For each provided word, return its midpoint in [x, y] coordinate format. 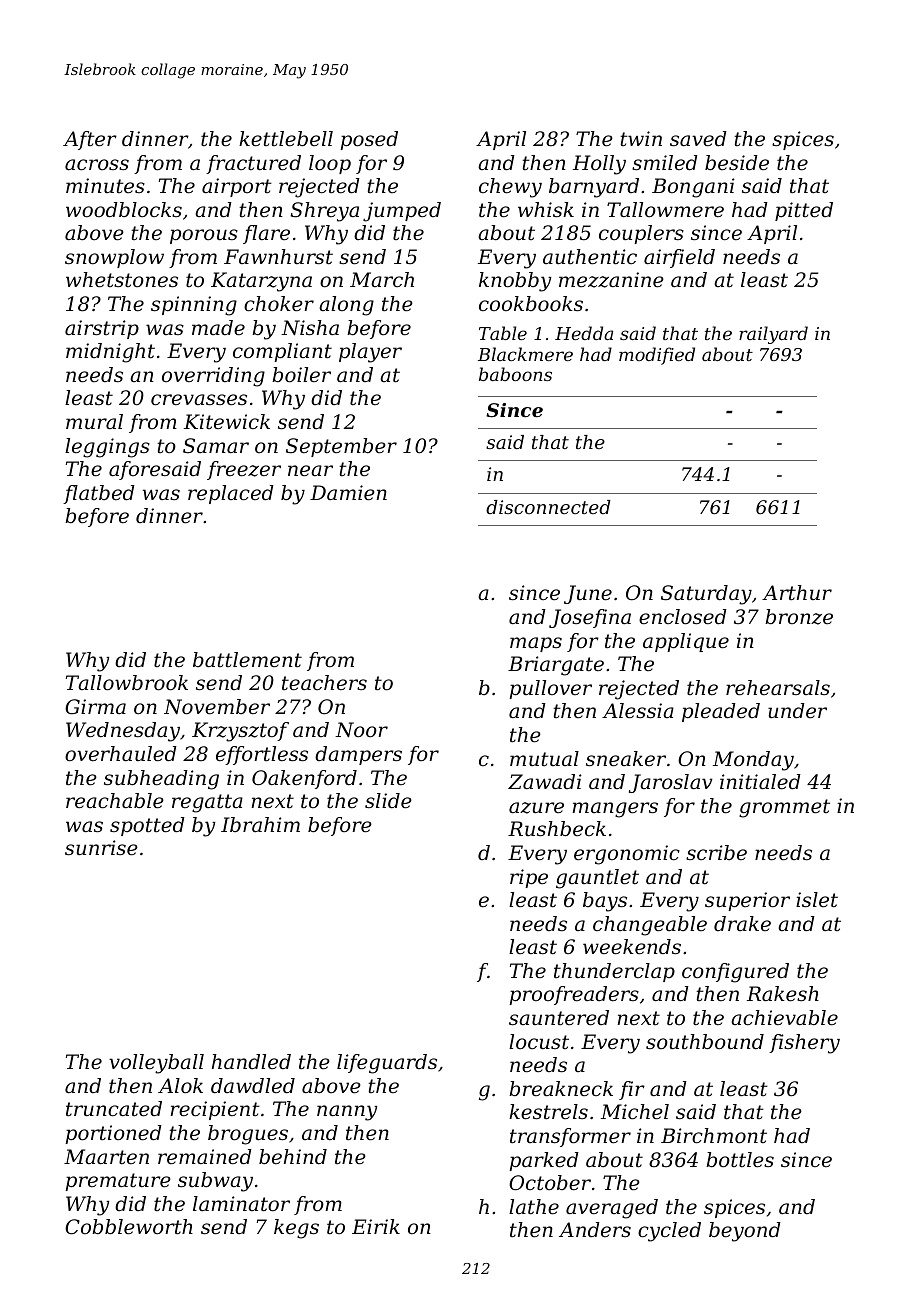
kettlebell [286, 139]
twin [641, 138]
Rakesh [783, 994]
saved [698, 139]
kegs [296, 1229]
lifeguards [387, 1064]
